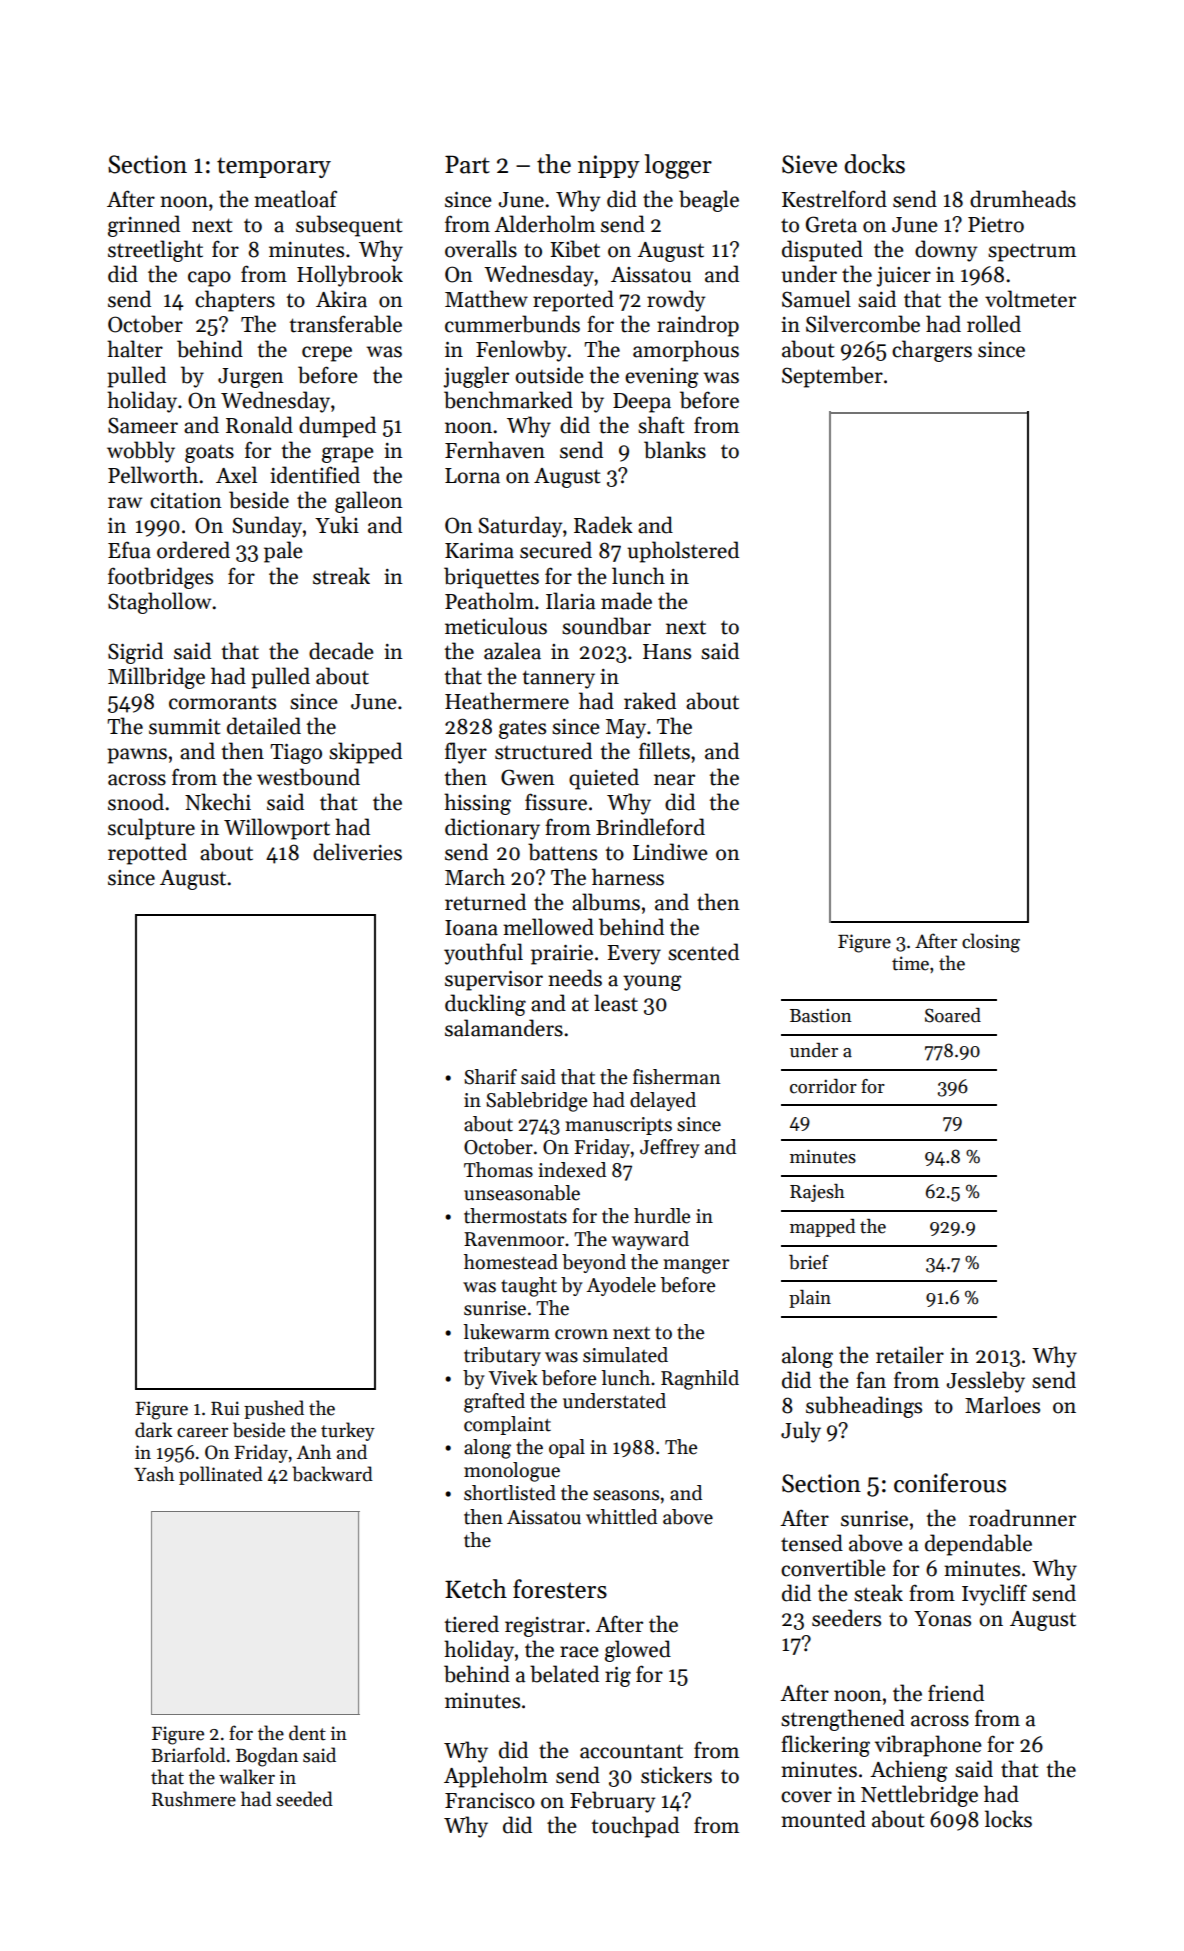 The height and width of the document is (1951, 1184). Describe the element at coordinates (506, 1332) in the document. I see `lukewarm` at that location.
